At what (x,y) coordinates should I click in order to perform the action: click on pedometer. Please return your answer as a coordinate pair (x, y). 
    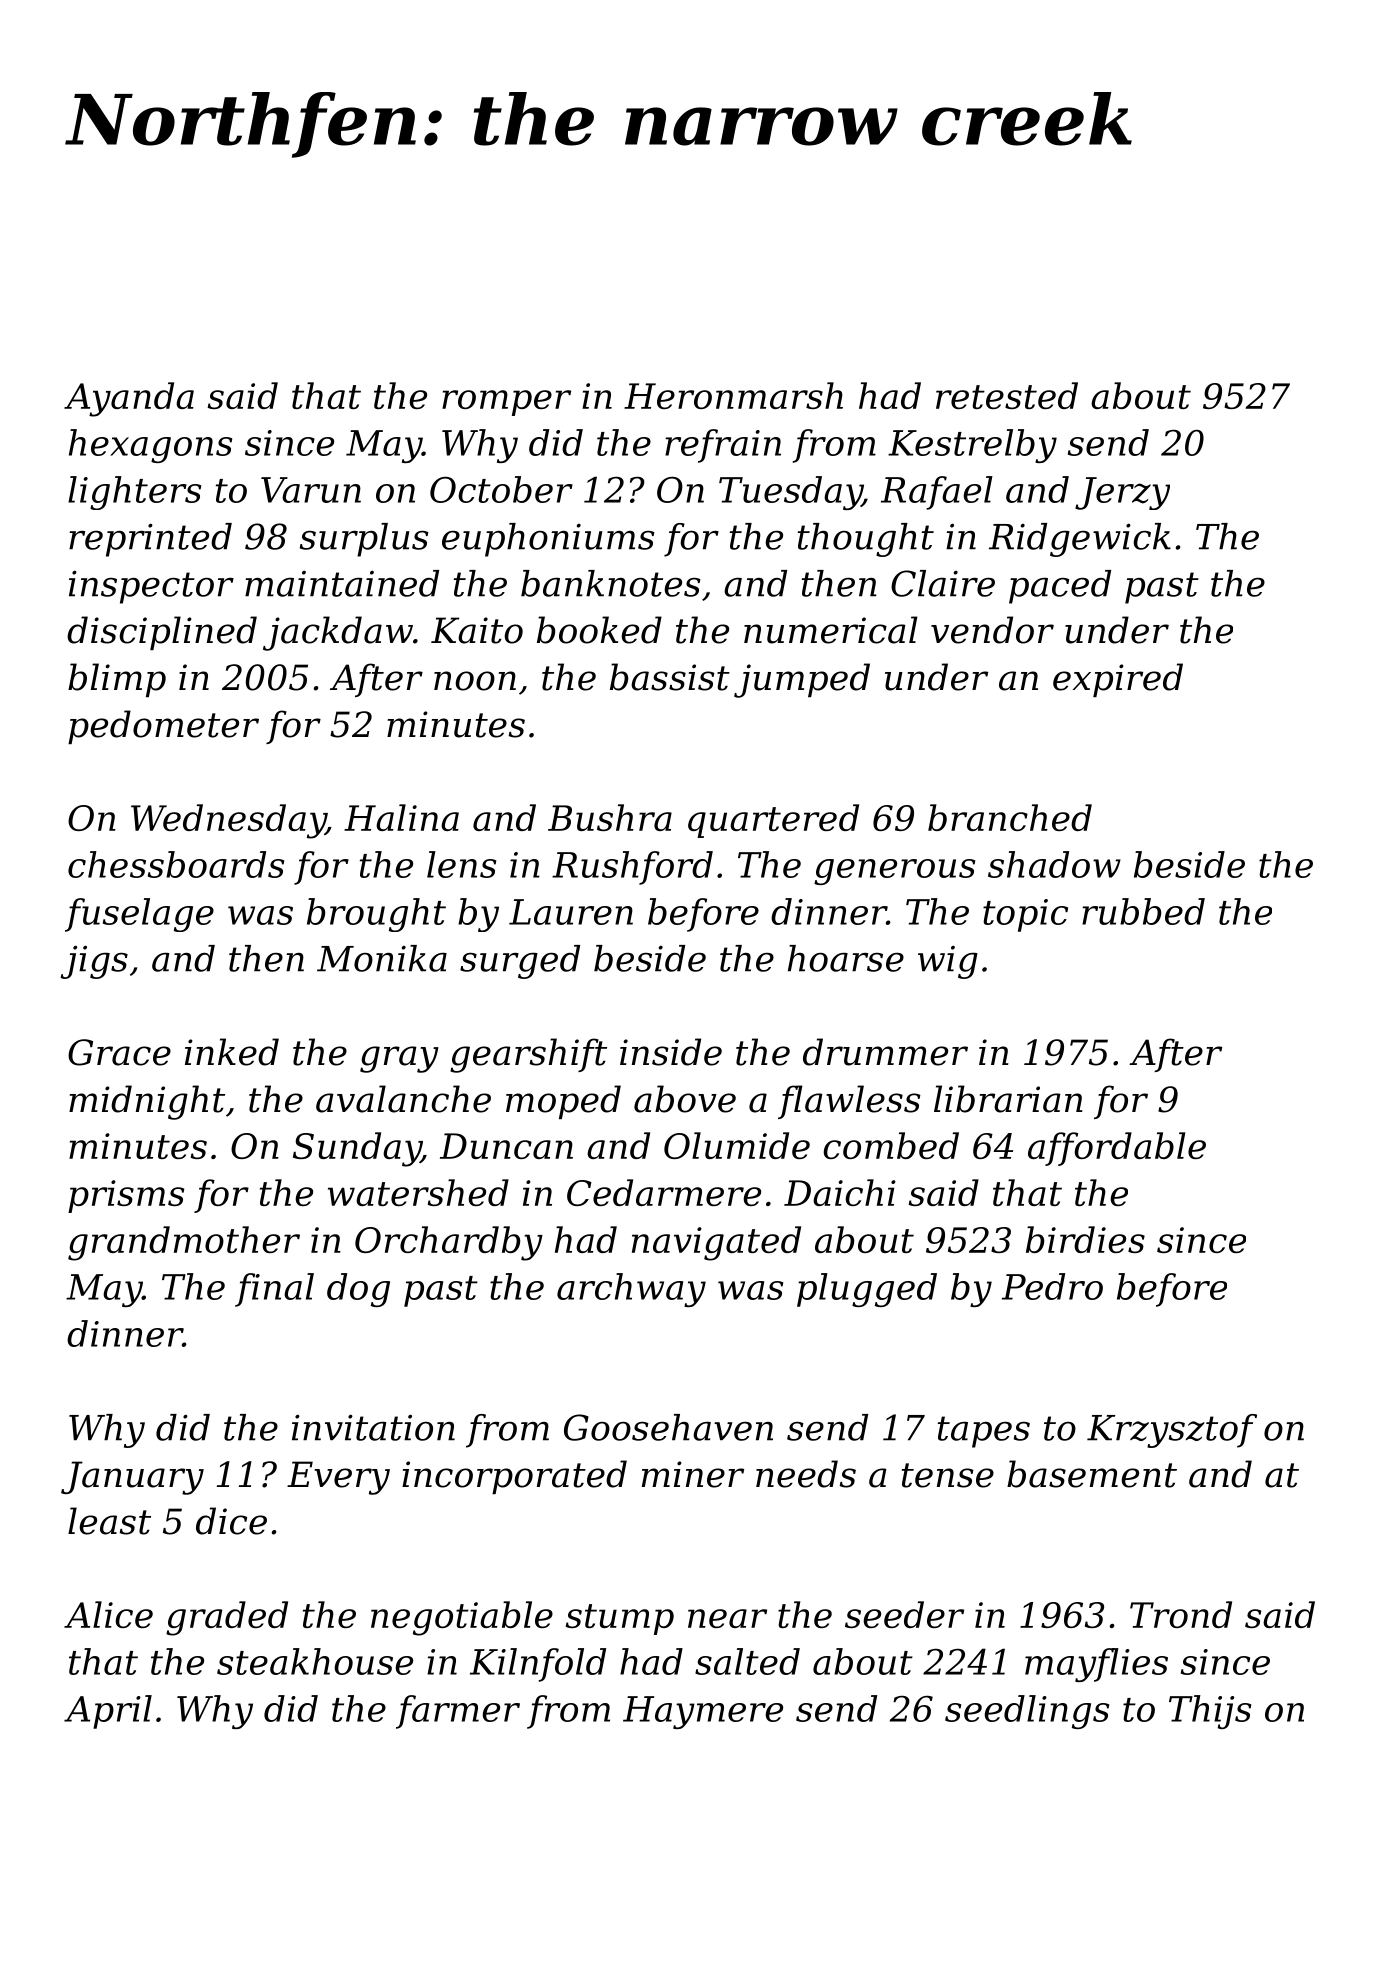
    Looking at the image, I should click on (163, 727).
